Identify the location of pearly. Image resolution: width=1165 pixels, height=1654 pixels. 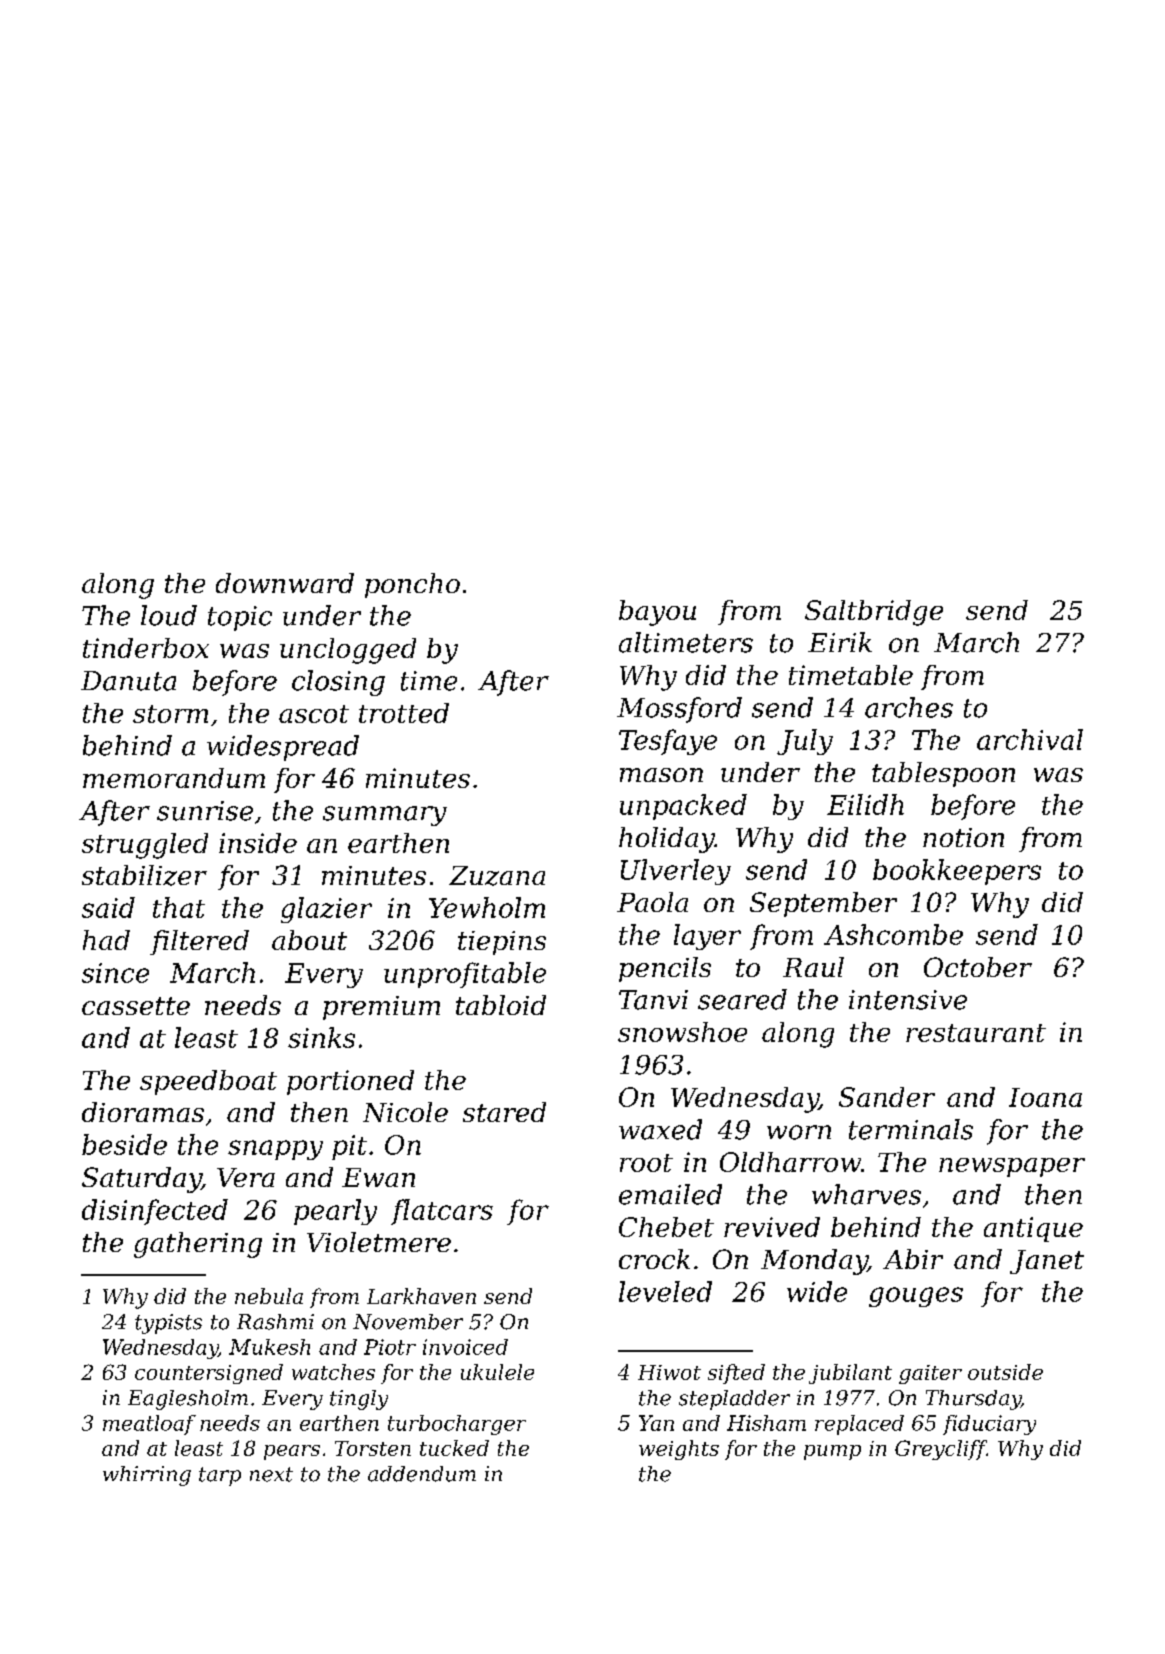
(335, 1212).
